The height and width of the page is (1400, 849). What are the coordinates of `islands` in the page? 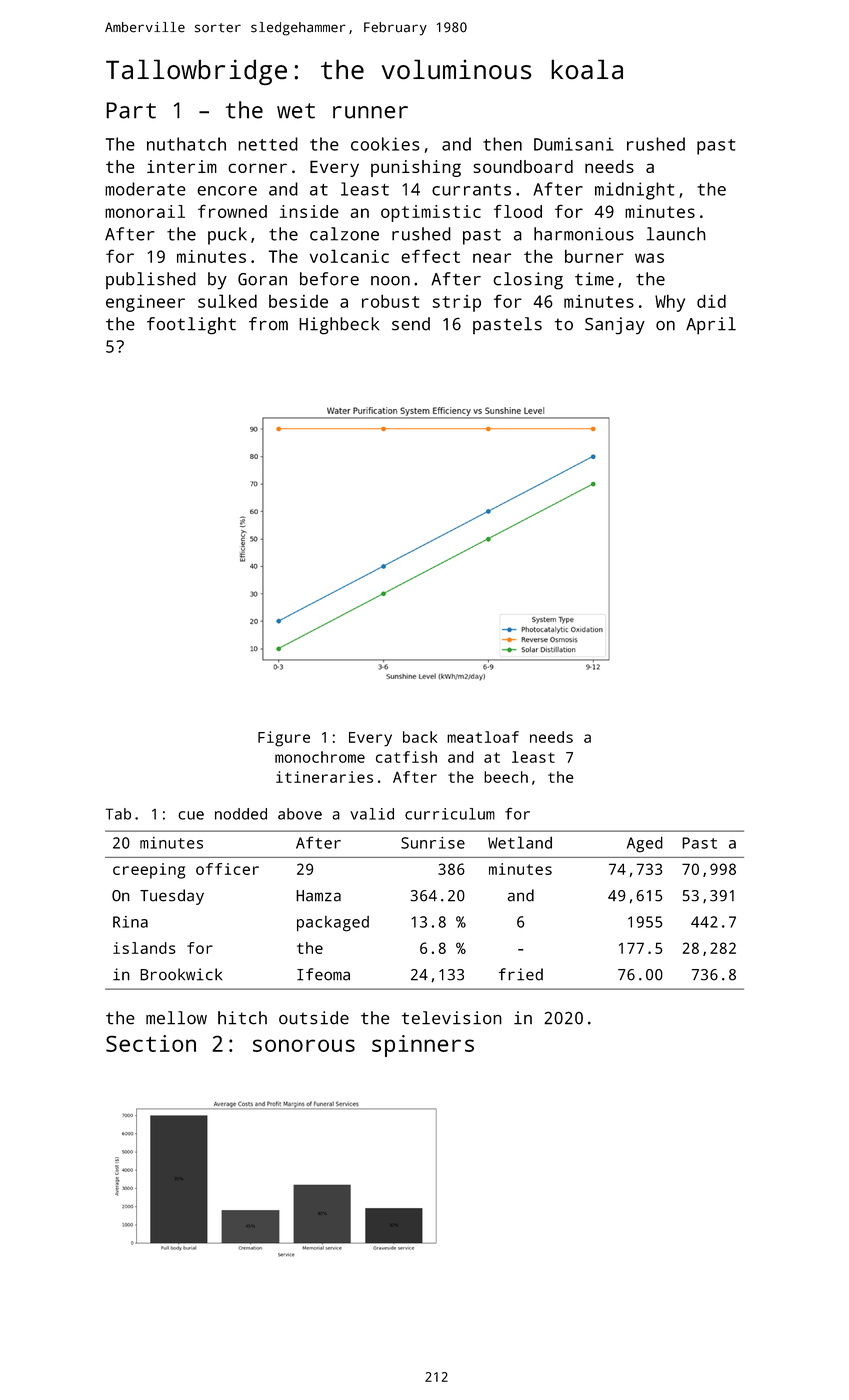 It's located at (144, 948).
